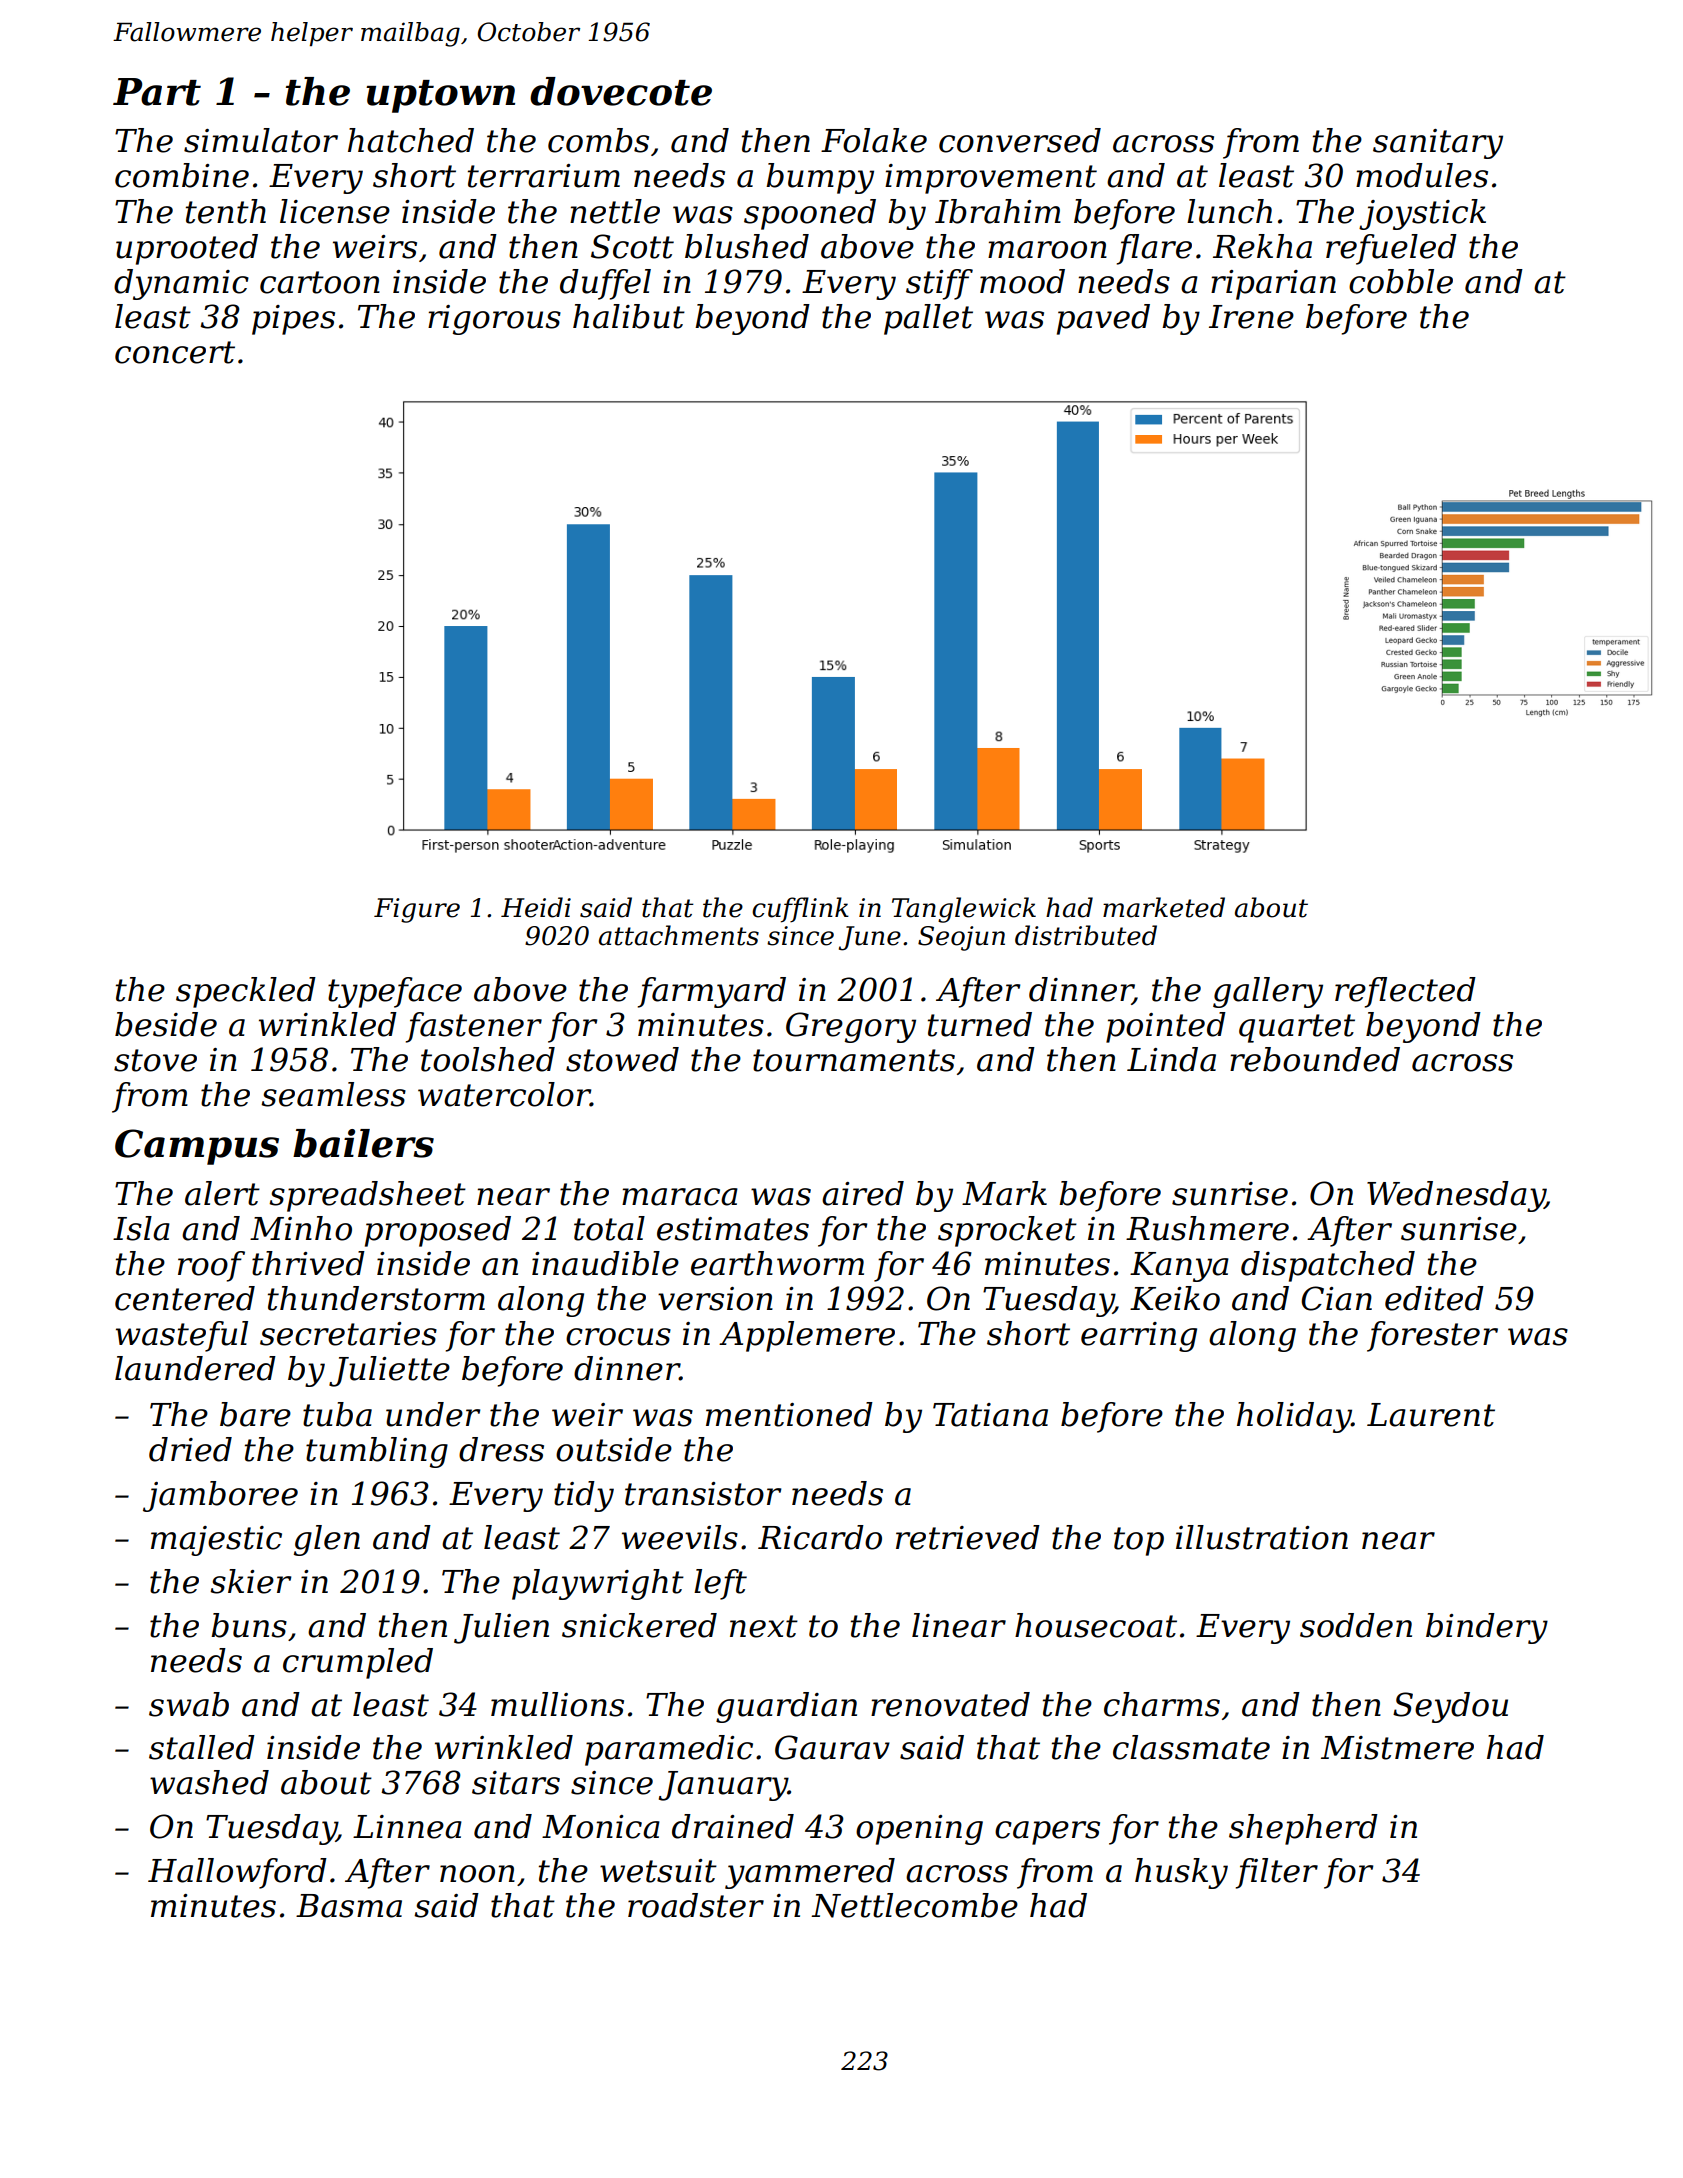  What do you see at coordinates (1405, 992) in the image?
I see `reflected` at bounding box center [1405, 992].
